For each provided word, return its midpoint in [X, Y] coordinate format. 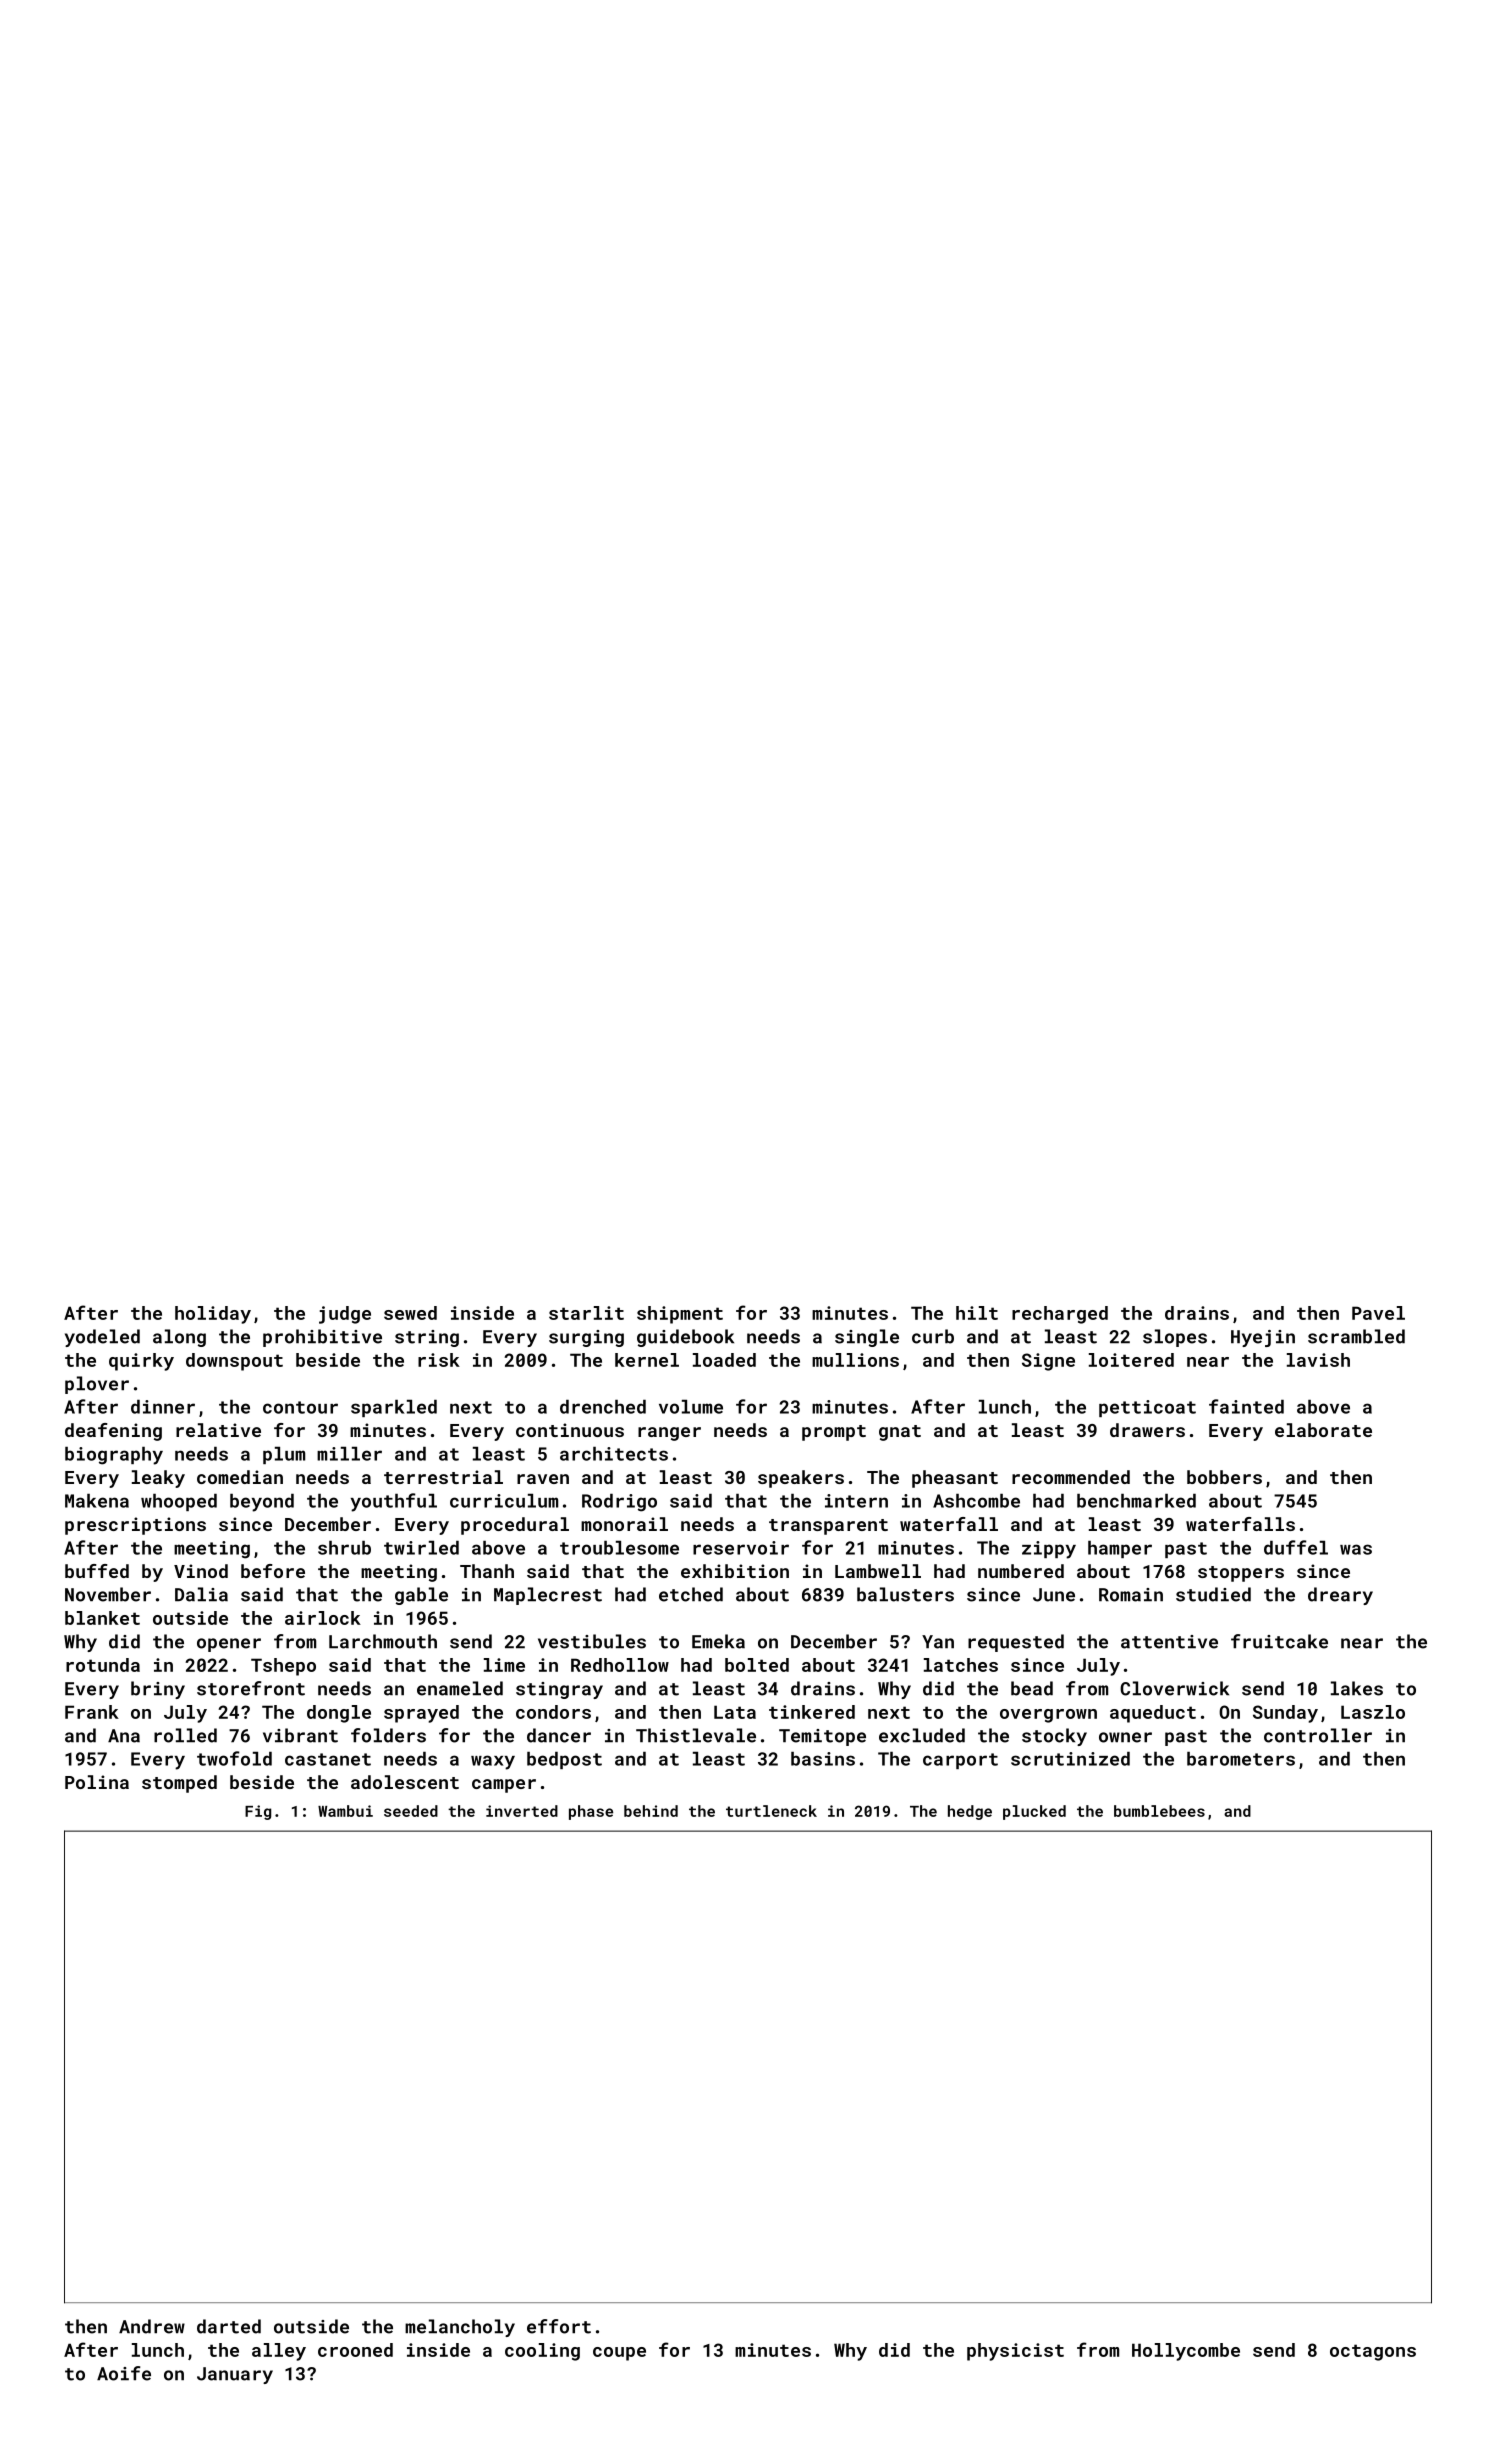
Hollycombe [1186, 2352]
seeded [411, 1811]
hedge [970, 1812]
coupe [619, 2354]
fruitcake [1279, 1641]
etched [691, 1594]
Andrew [152, 2326]
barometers [1241, 1759]
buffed [97, 1571]
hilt [977, 1313]
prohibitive [322, 1338]
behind [651, 1811]
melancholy [460, 2328]
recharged [1060, 1315]
